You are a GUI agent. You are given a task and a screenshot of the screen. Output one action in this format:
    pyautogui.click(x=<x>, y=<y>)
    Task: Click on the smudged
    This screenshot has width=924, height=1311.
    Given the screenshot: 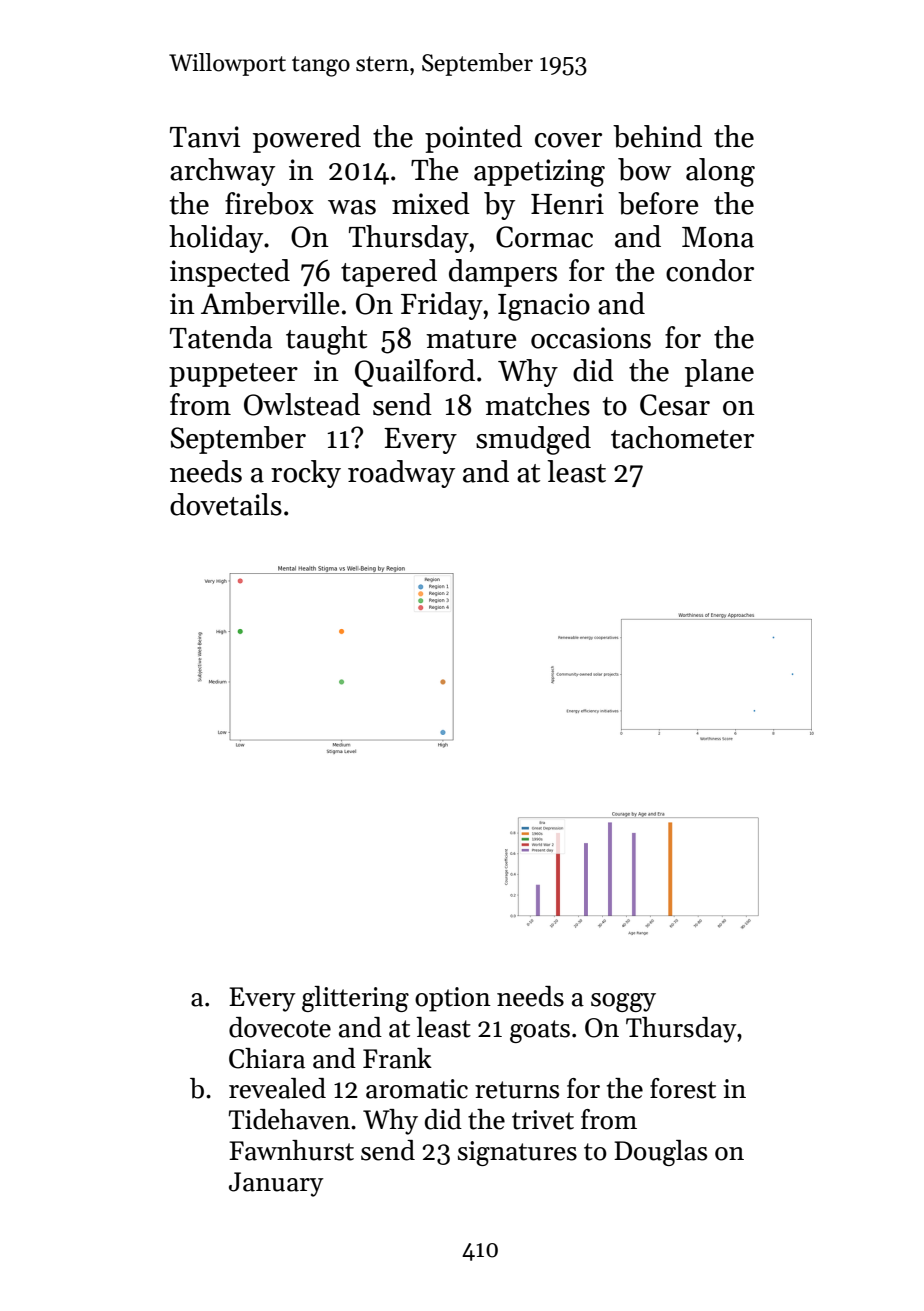 What is the action you would take?
    pyautogui.click(x=533, y=440)
